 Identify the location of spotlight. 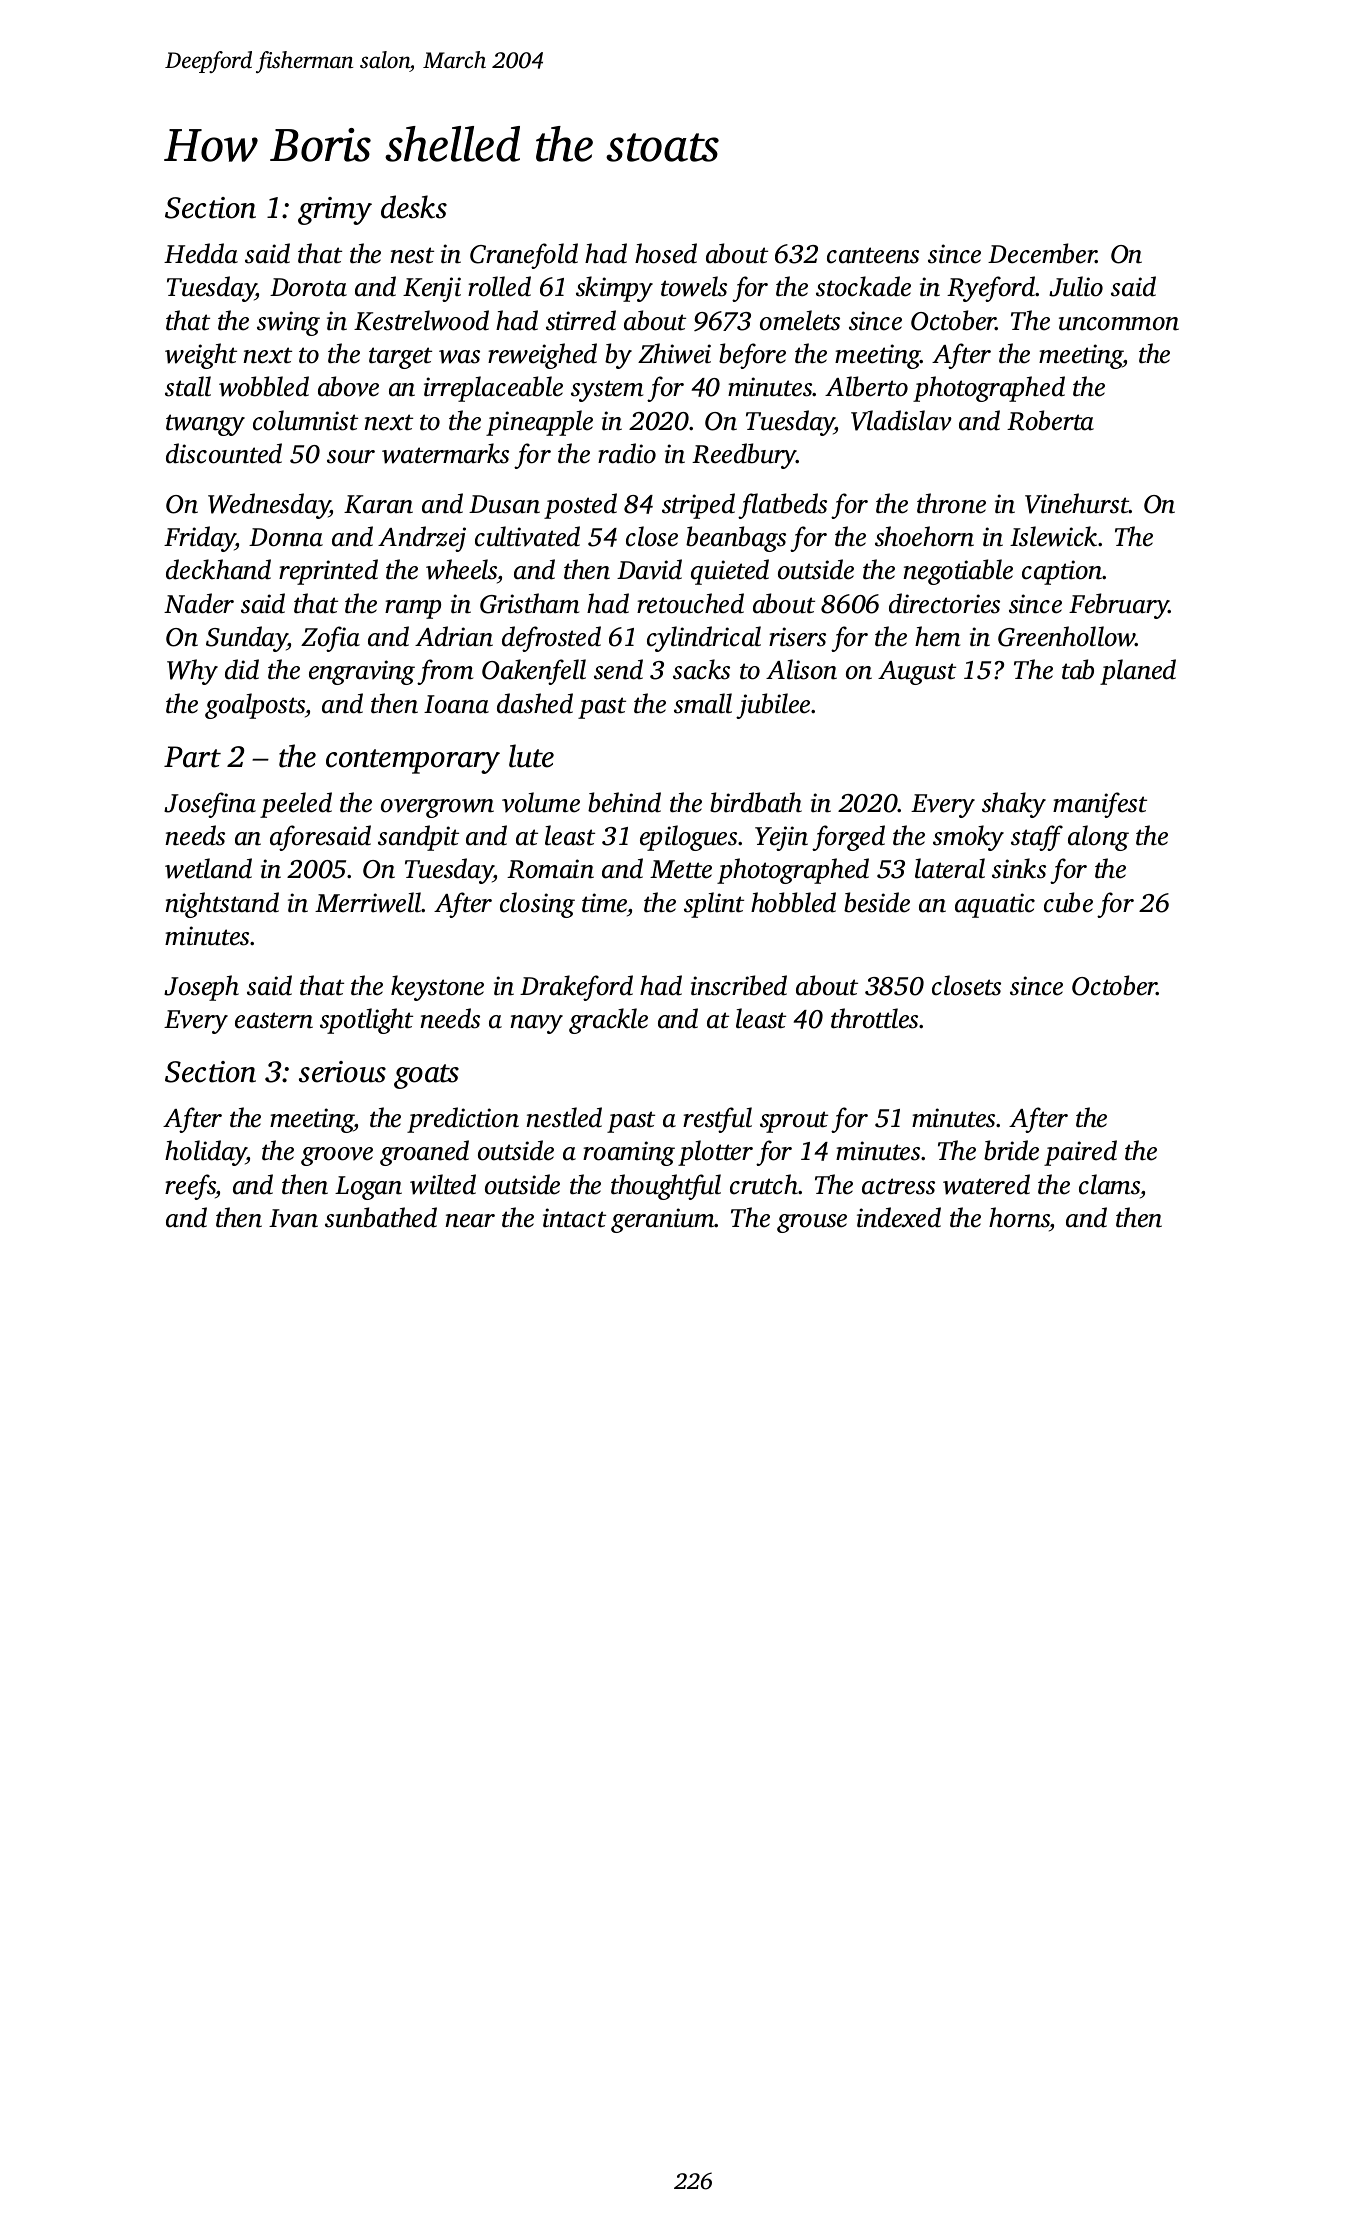
(366, 1021).
